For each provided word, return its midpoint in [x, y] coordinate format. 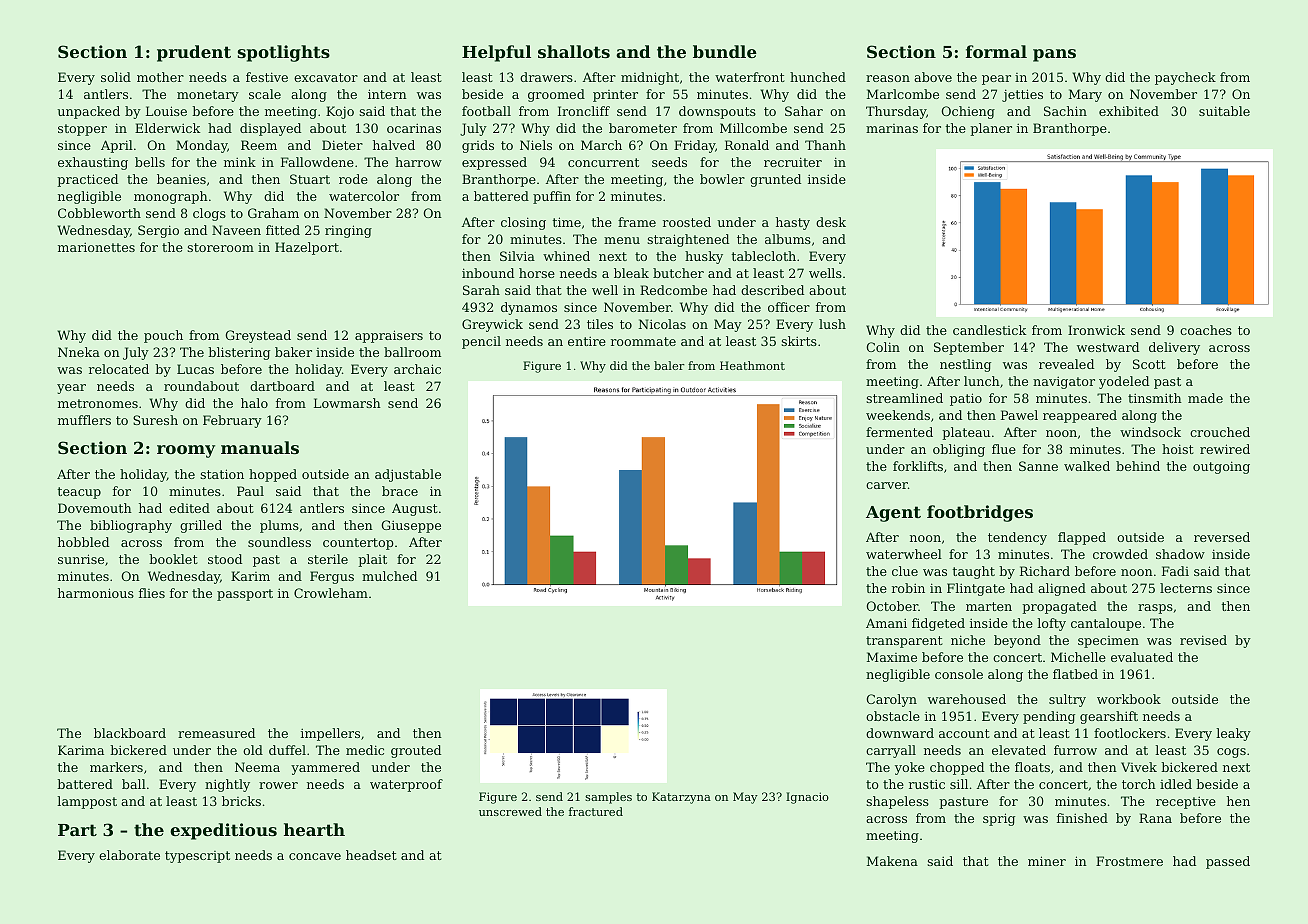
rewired [1225, 449]
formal [996, 51]
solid [116, 77]
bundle [725, 51]
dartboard [282, 386]
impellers [330, 734]
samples [608, 798]
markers [116, 767]
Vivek [1139, 767]
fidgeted [938, 624]
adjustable [408, 475]
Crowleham [331, 593]
